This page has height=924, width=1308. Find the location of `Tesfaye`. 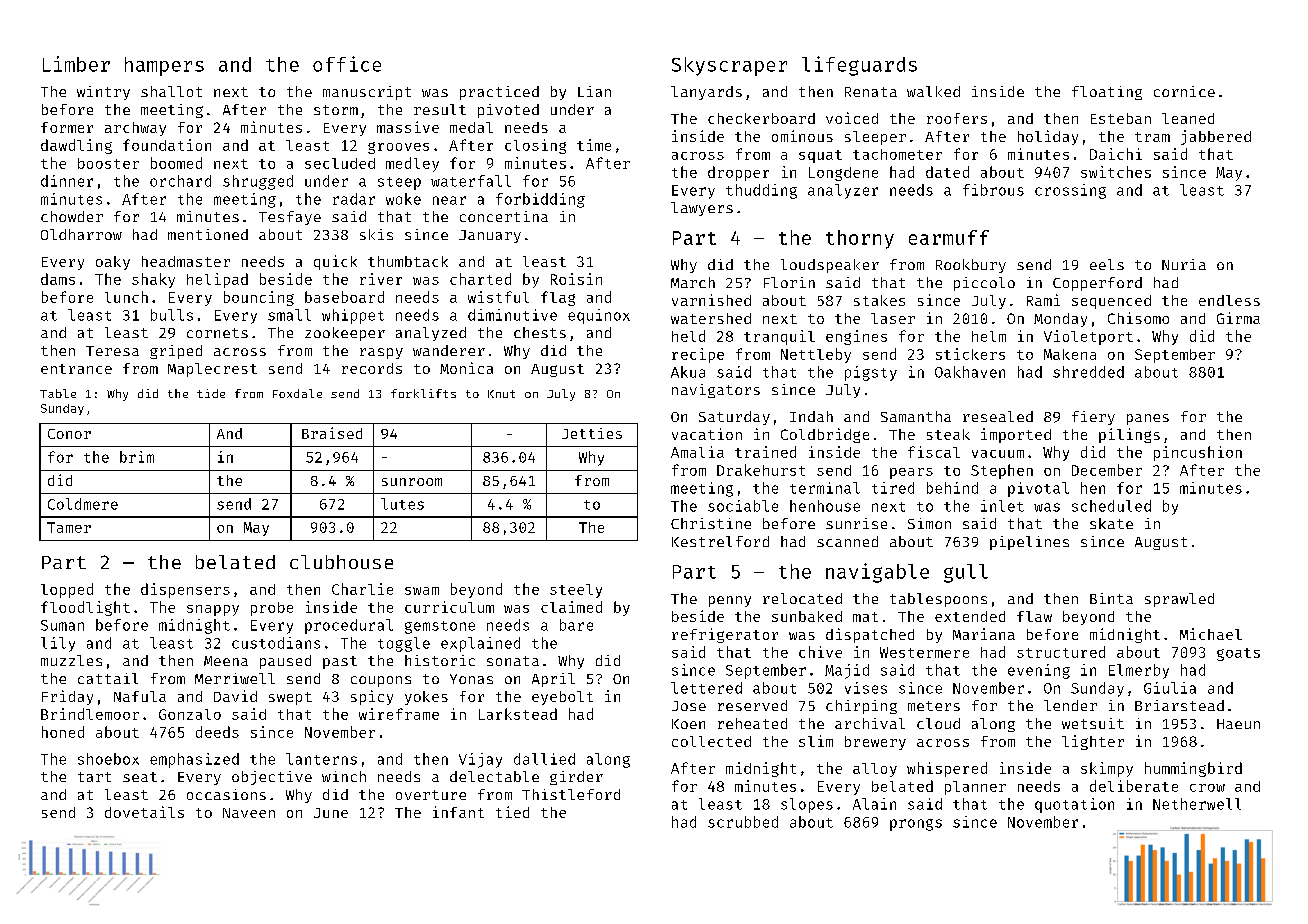

Tesfaye is located at coordinates (290, 218).
